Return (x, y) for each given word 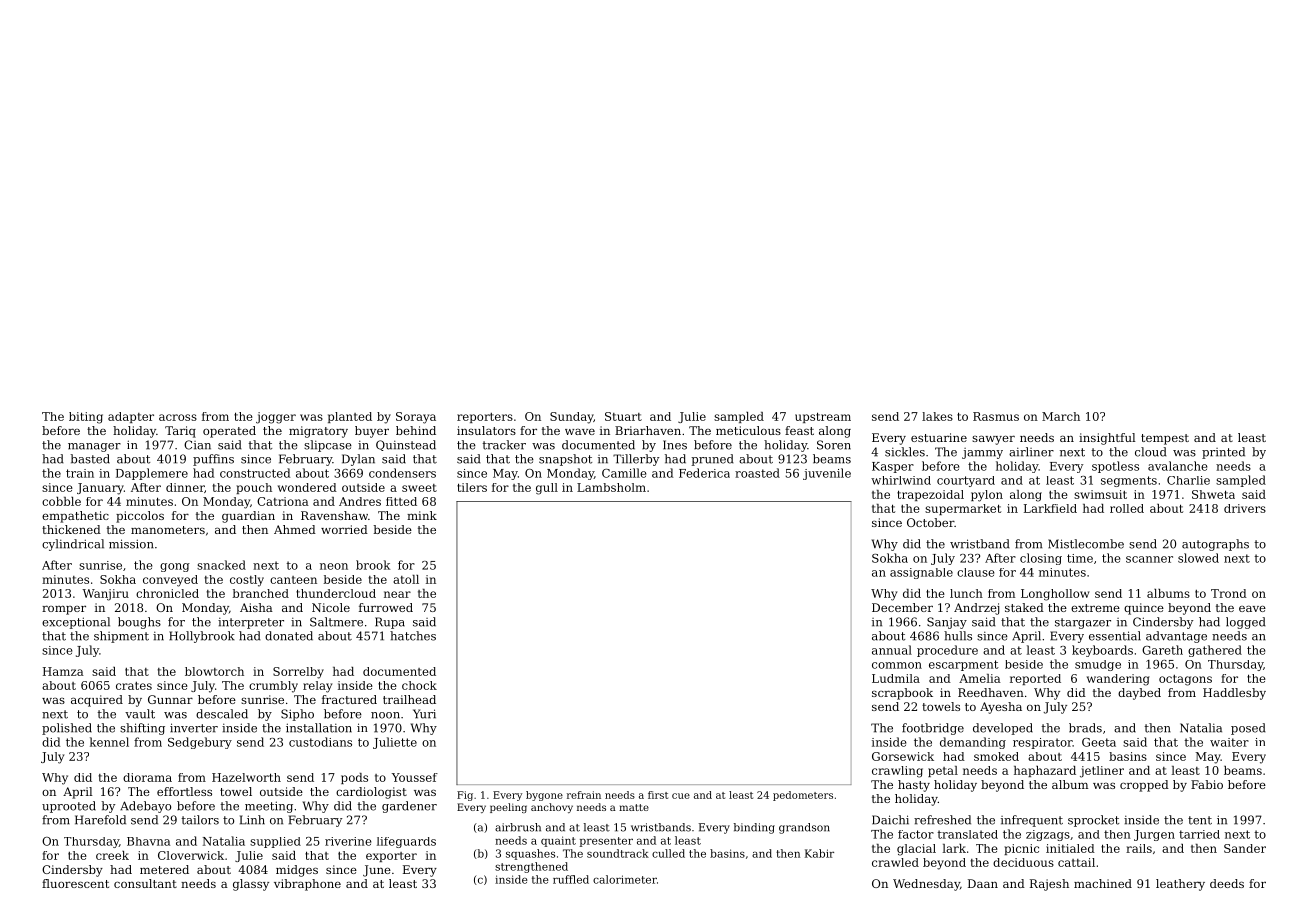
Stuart (623, 416)
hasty (914, 786)
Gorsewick (903, 756)
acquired (97, 701)
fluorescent (75, 883)
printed (1223, 453)
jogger (276, 418)
